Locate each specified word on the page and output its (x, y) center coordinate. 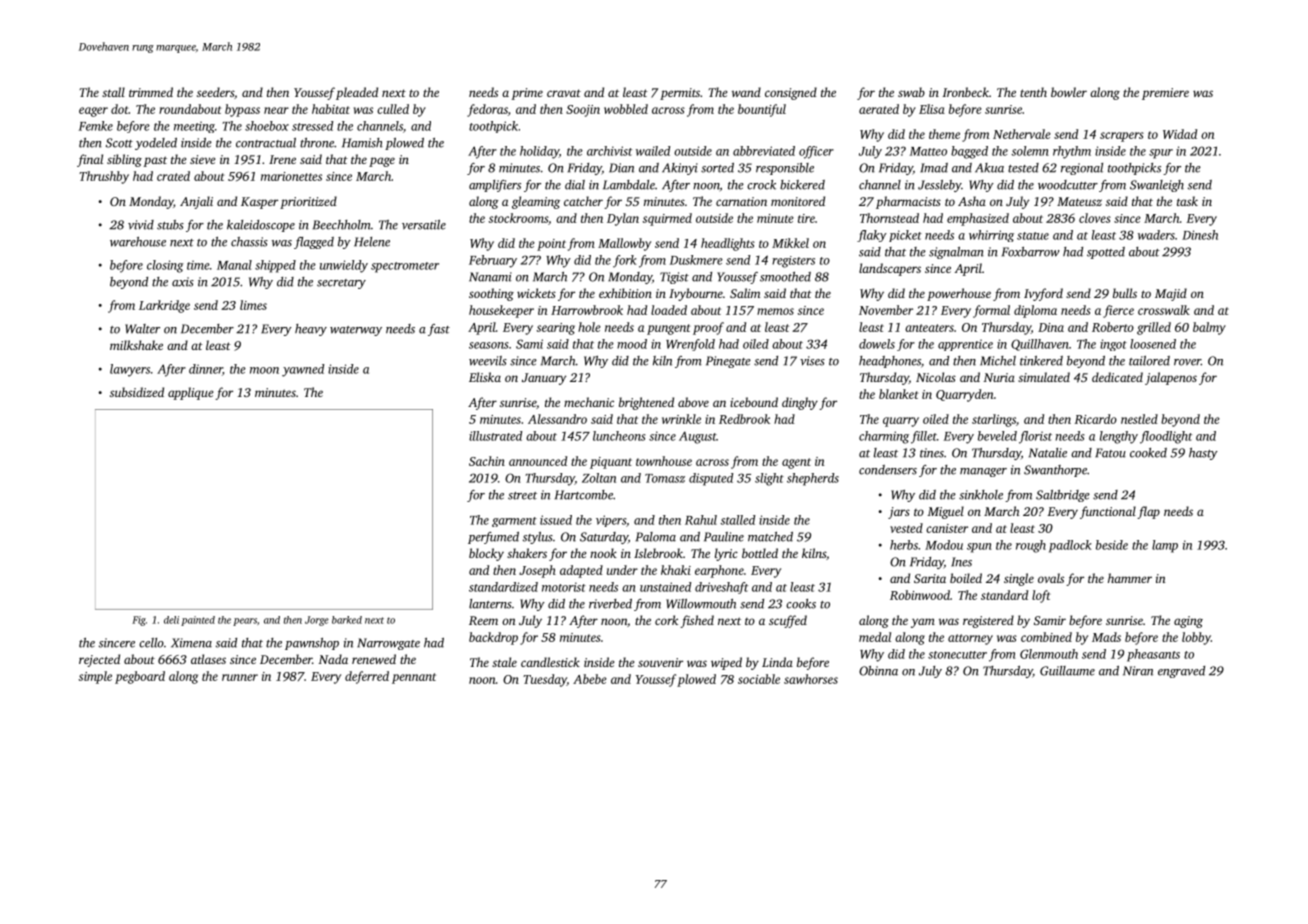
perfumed (493, 538)
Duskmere (696, 260)
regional (1082, 169)
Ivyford (1043, 294)
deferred (367, 677)
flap (1148, 512)
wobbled (626, 109)
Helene (372, 242)
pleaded (357, 93)
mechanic (589, 402)
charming (884, 437)
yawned (303, 370)
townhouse (664, 461)
